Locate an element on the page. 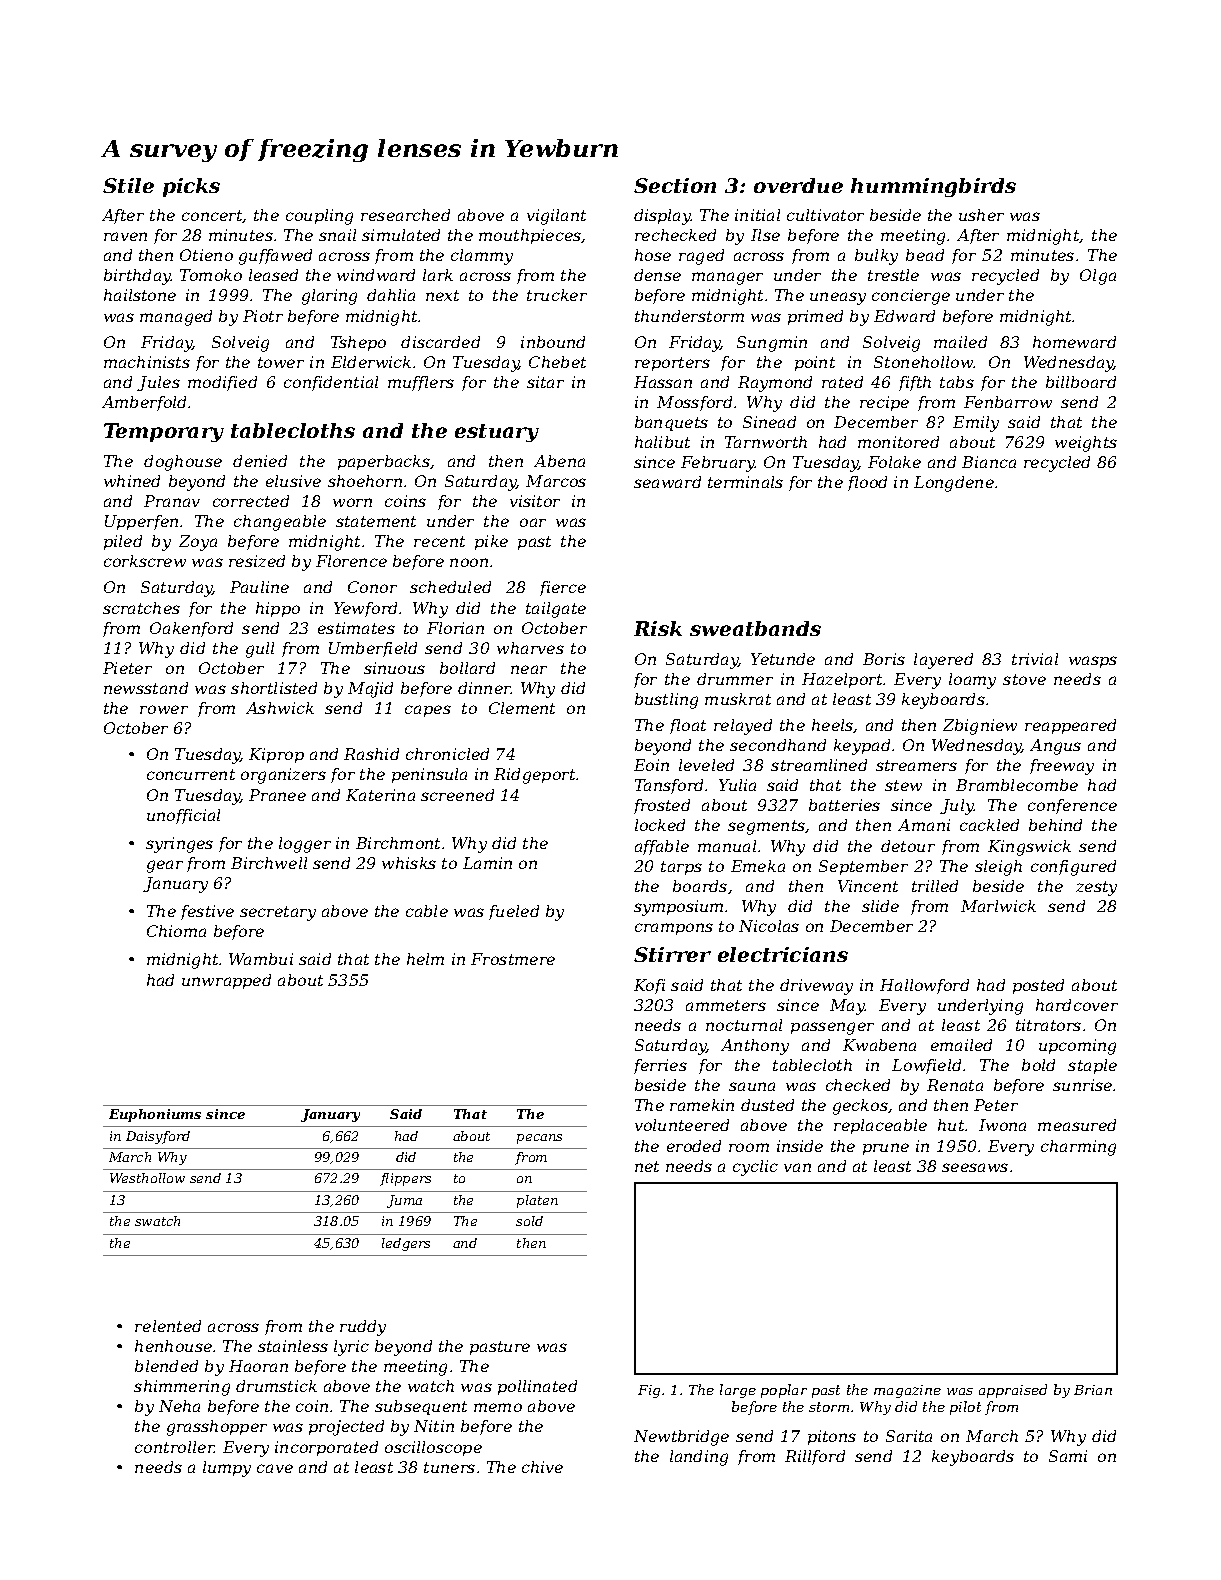 Image resolution: width=1221 pixels, height=1580 pixels. ramekin is located at coordinates (702, 1105).
